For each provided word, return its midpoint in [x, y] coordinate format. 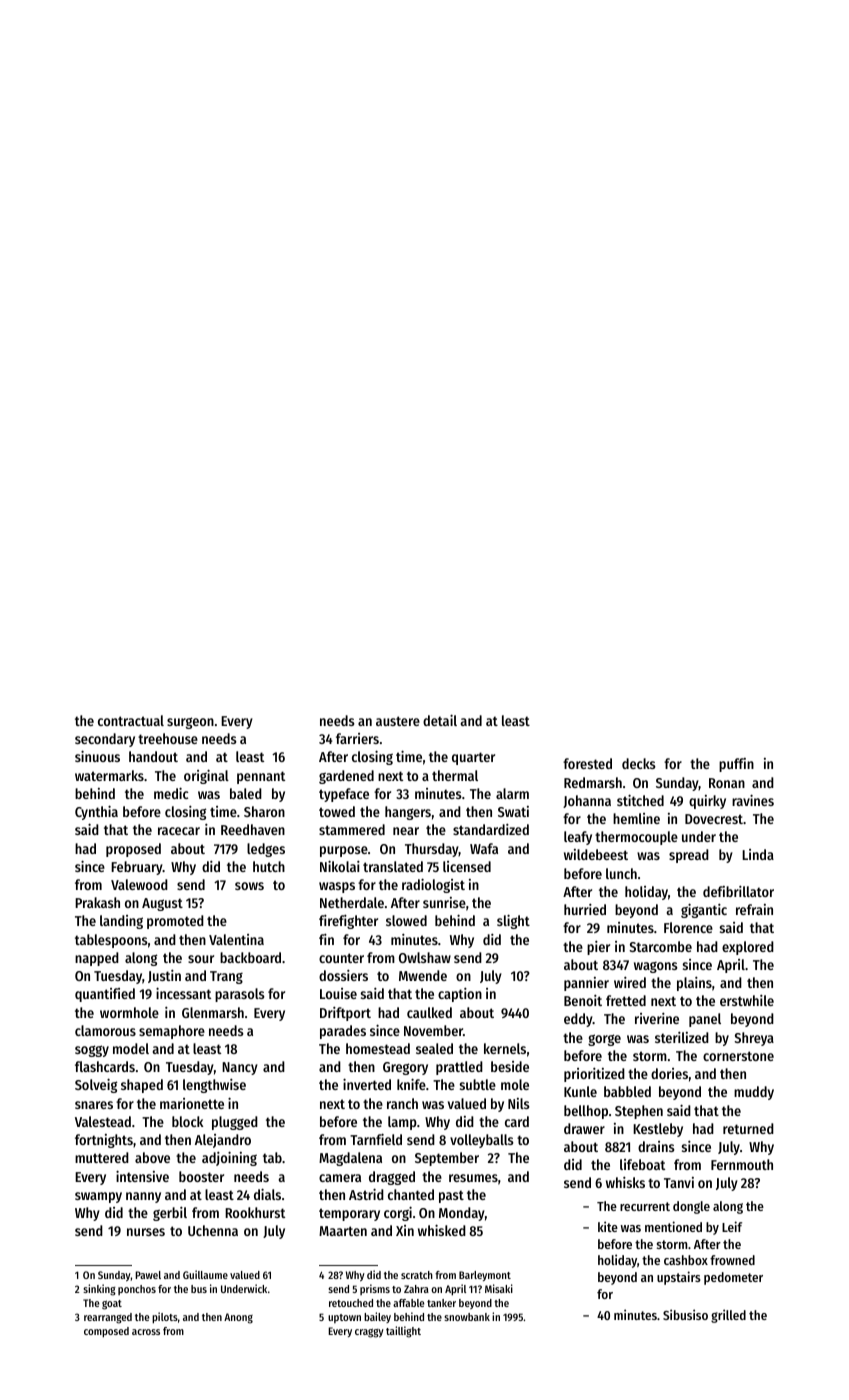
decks [639, 763]
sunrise [444, 902]
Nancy [240, 1068]
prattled [459, 1068]
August [162, 904]
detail [440, 720]
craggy [369, 1333]
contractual [131, 720]
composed [106, 1332]
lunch [621, 873]
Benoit [583, 1000]
